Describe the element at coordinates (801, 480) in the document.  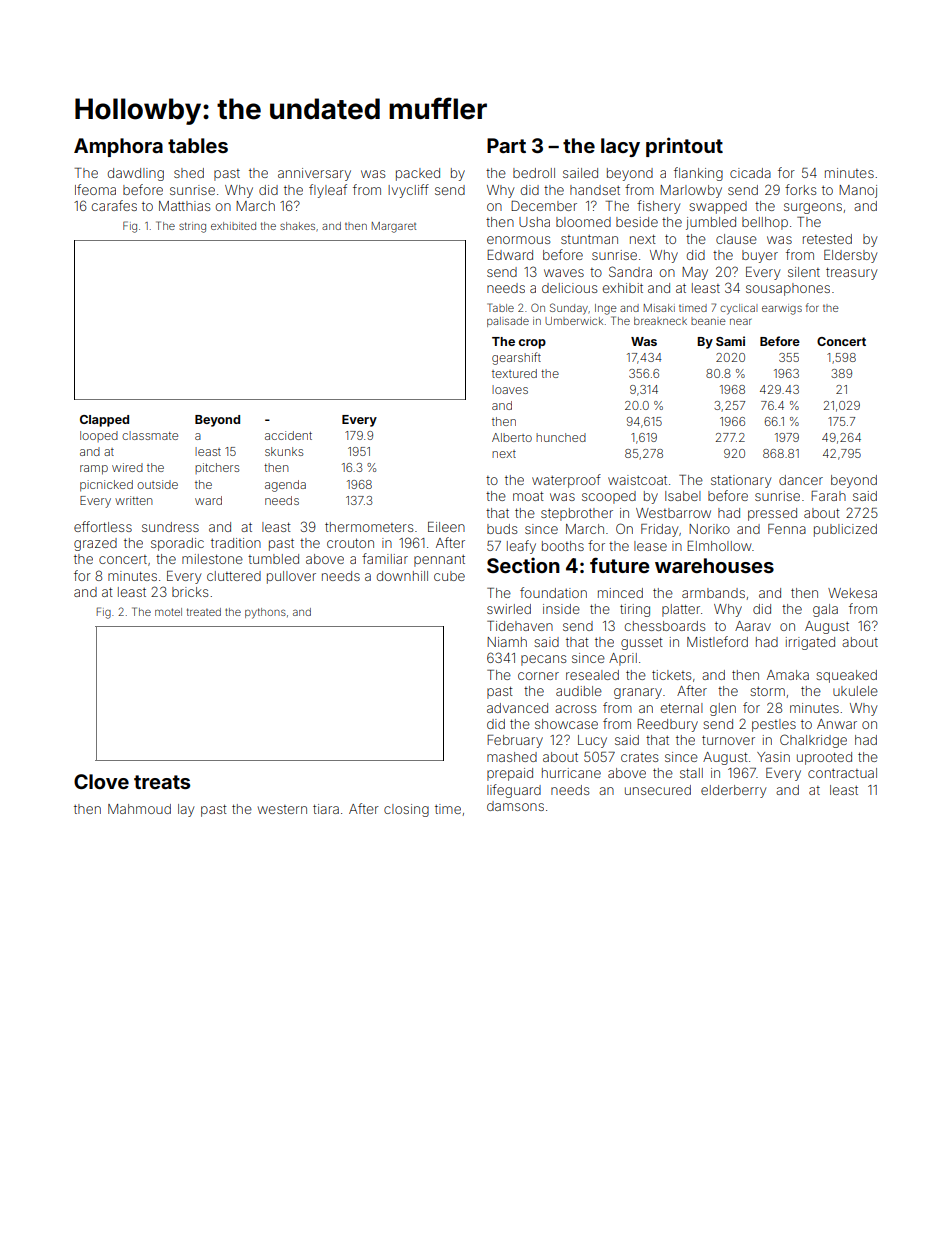
I see `dancer` at that location.
